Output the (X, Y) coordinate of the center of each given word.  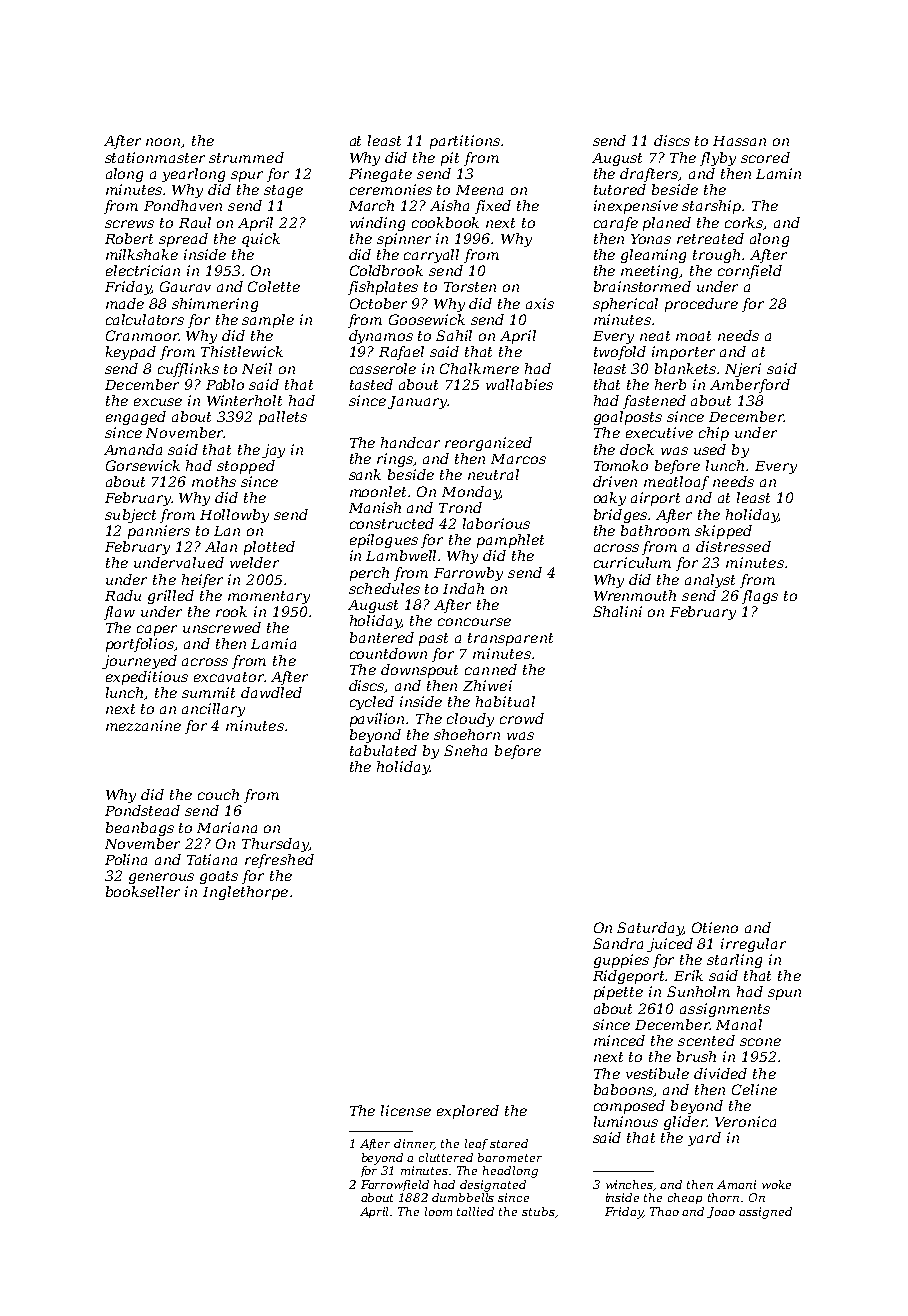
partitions (465, 142)
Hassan (739, 141)
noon (163, 142)
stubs (538, 1211)
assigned (765, 1213)
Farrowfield (395, 1185)
